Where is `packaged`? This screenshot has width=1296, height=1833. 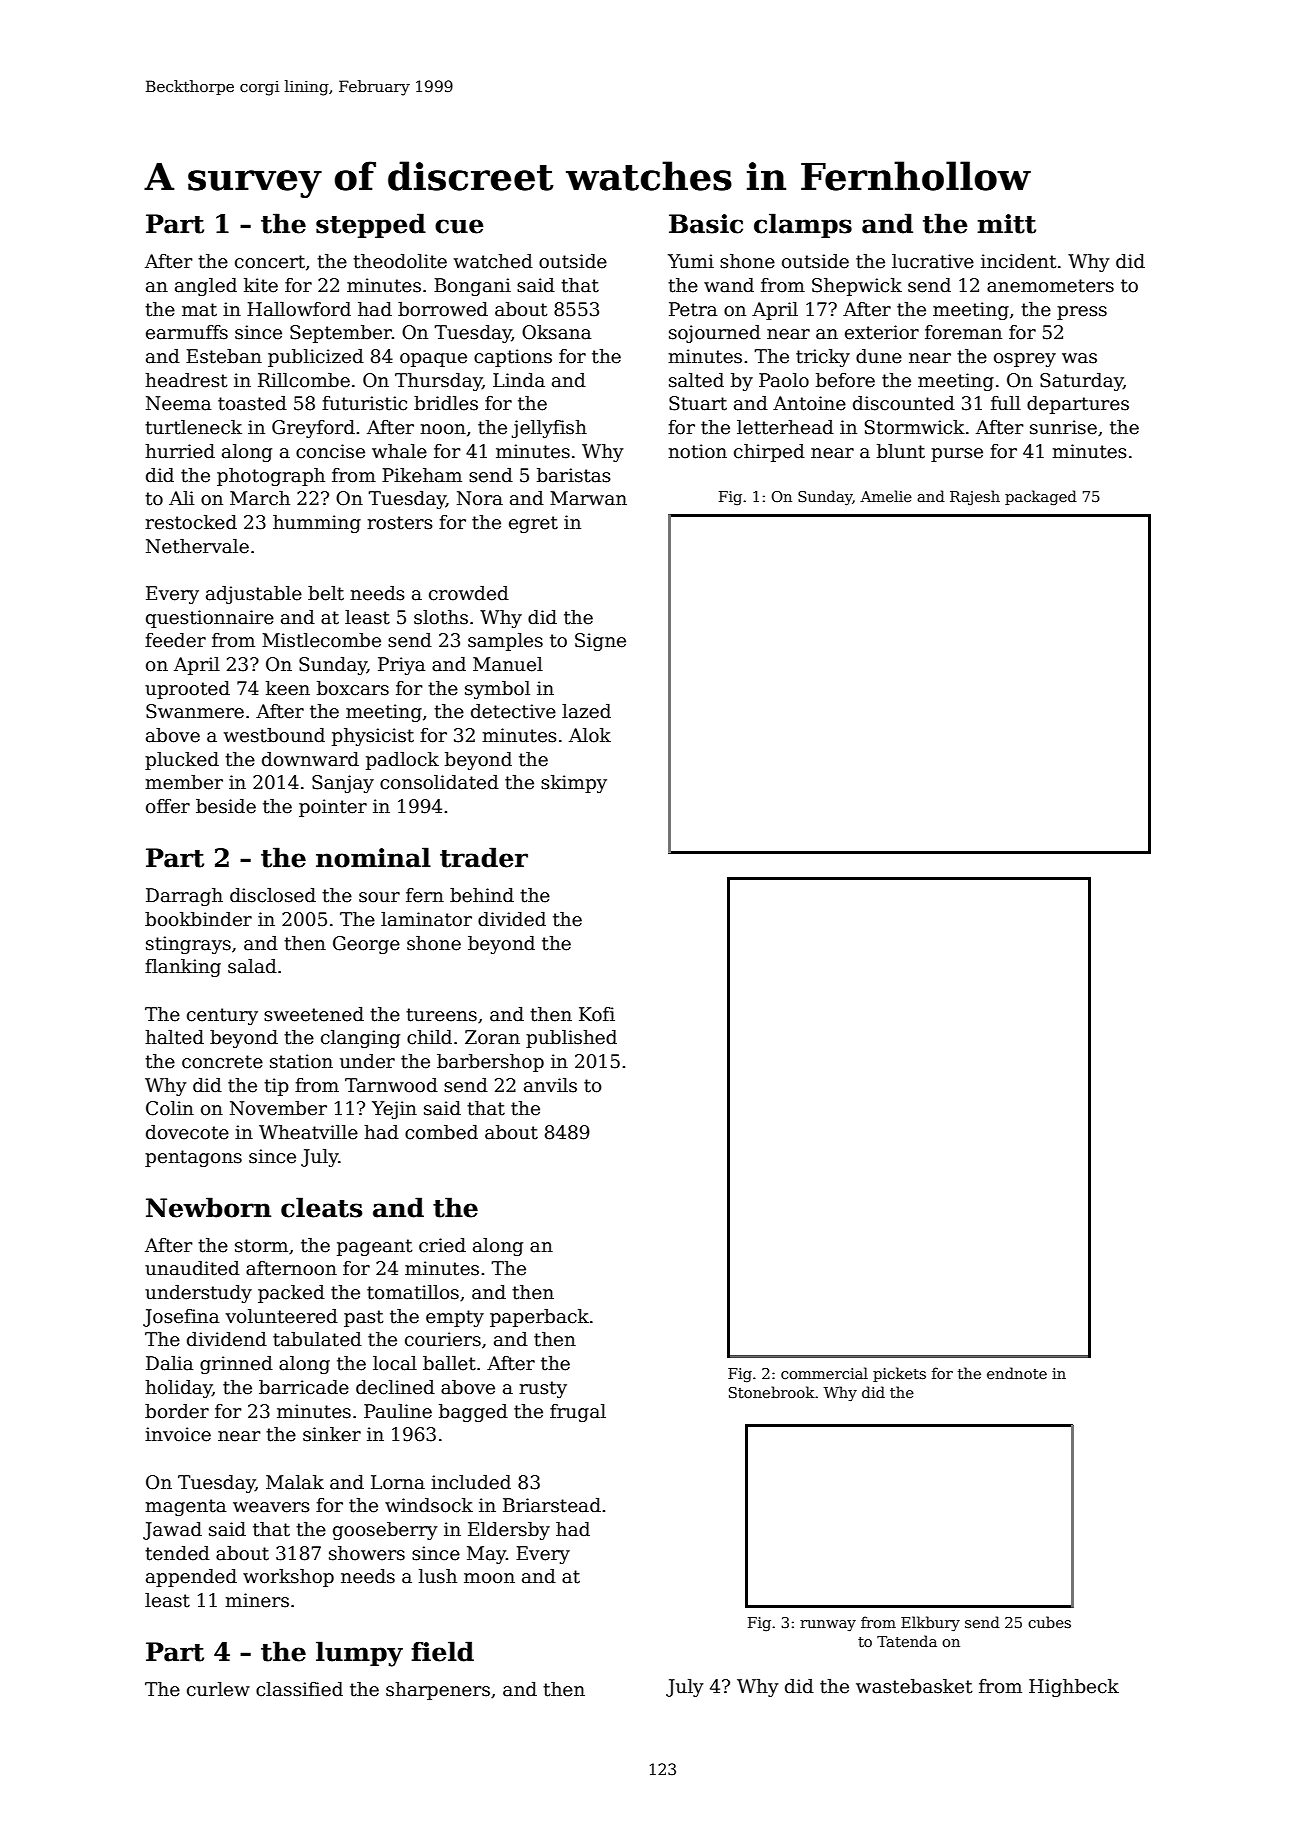 packaged is located at coordinates (1041, 497).
